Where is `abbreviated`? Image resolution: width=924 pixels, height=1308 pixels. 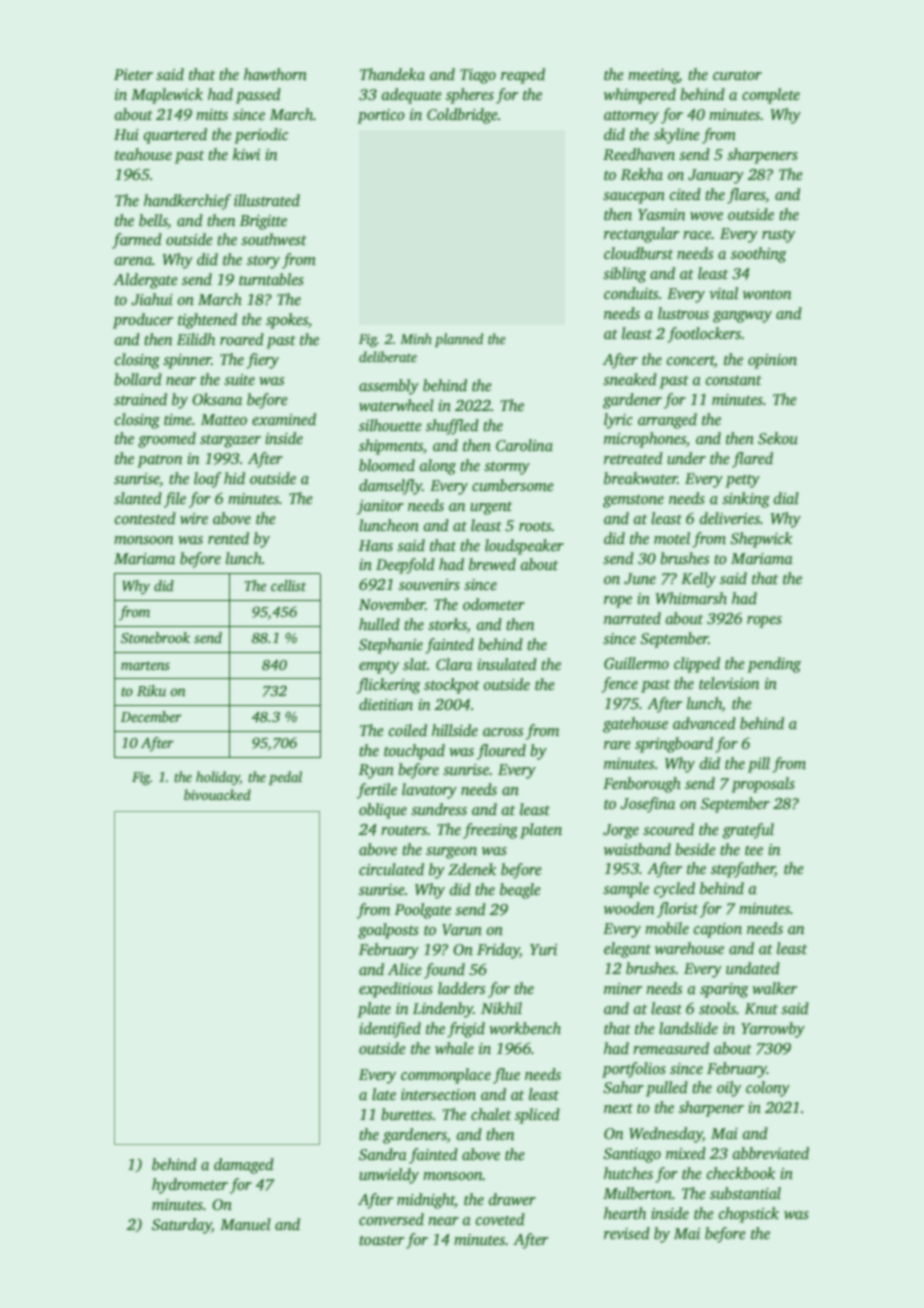 abbreviated is located at coordinates (771, 1153).
